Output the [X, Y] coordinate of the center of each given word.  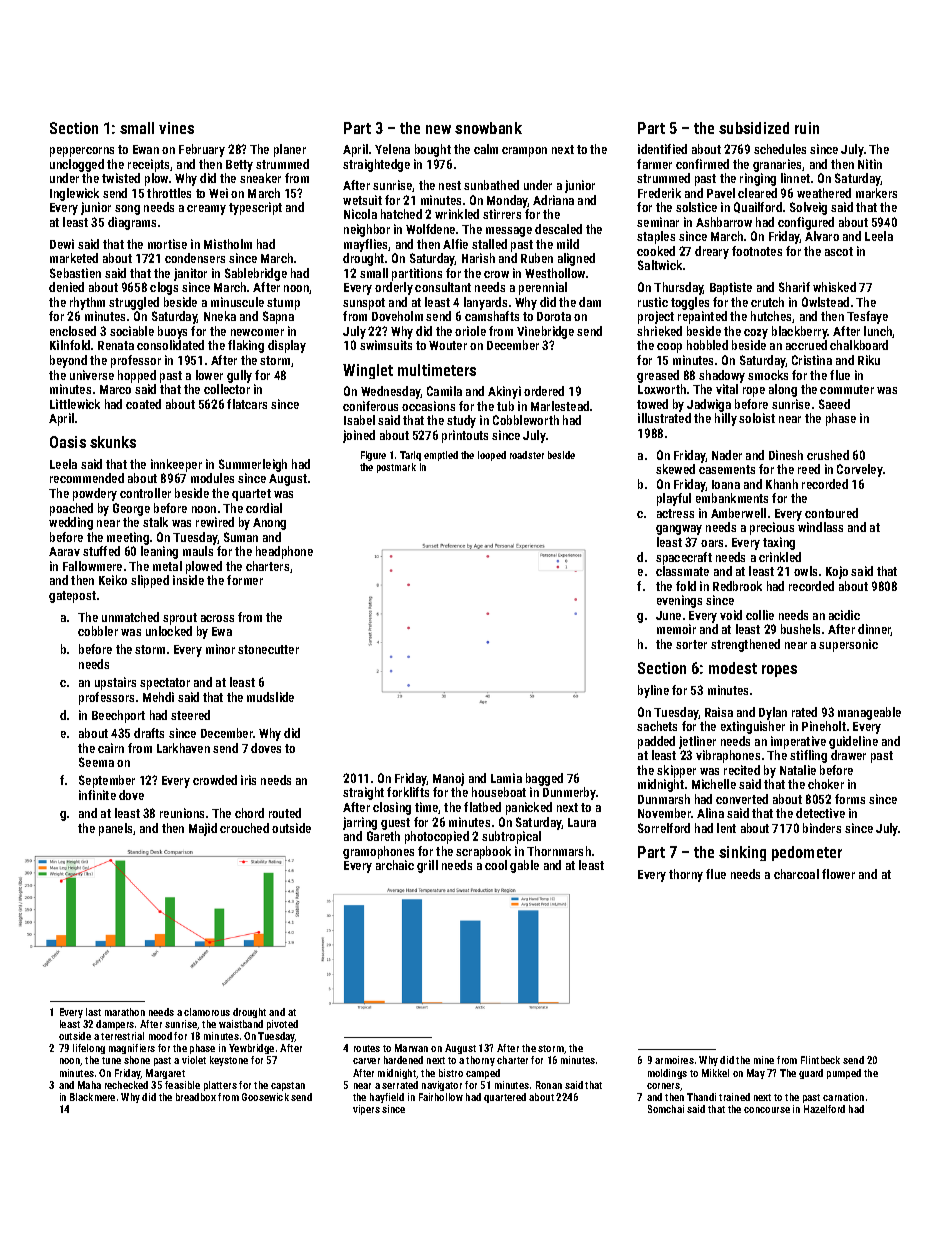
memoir [676, 629]
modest [733, 668]
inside [188, 580]
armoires [674, 1060]
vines [176, 128]
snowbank [488, 128]
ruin [807, 128]
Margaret [165, 1074]
